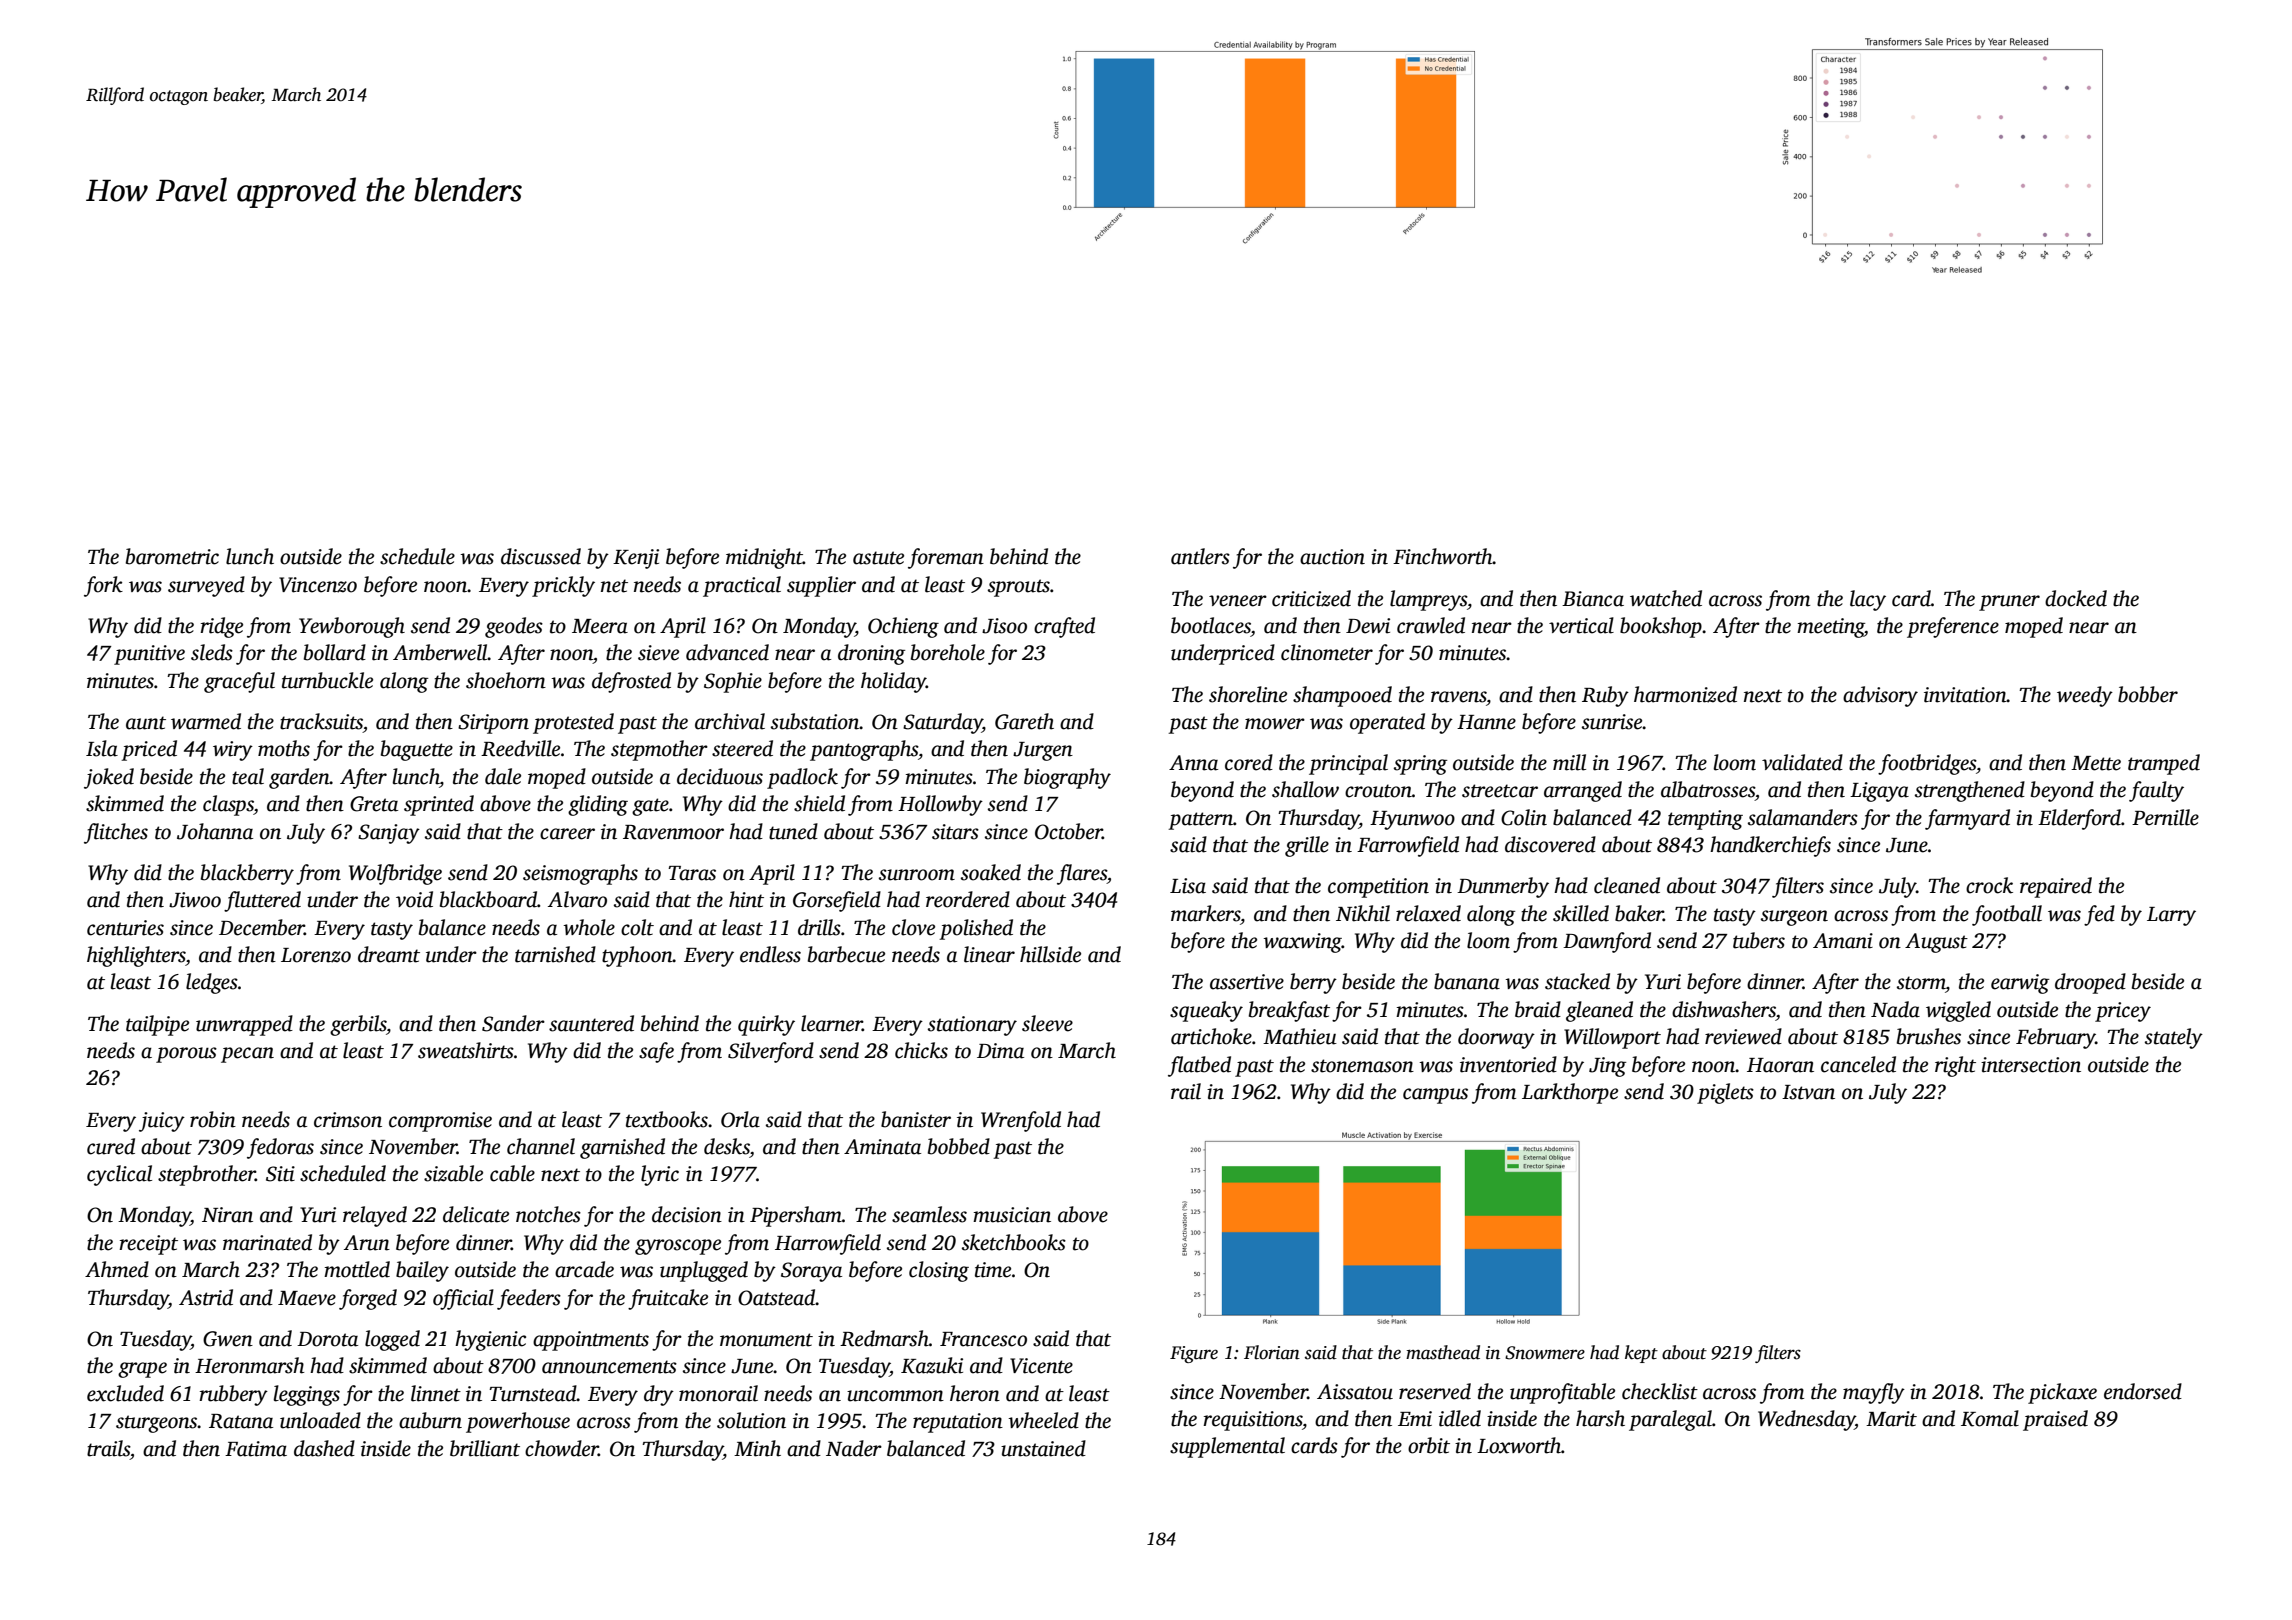 This screenshot has width=2292, height=1620. I want to click on dreamt, so click(389, 954).
